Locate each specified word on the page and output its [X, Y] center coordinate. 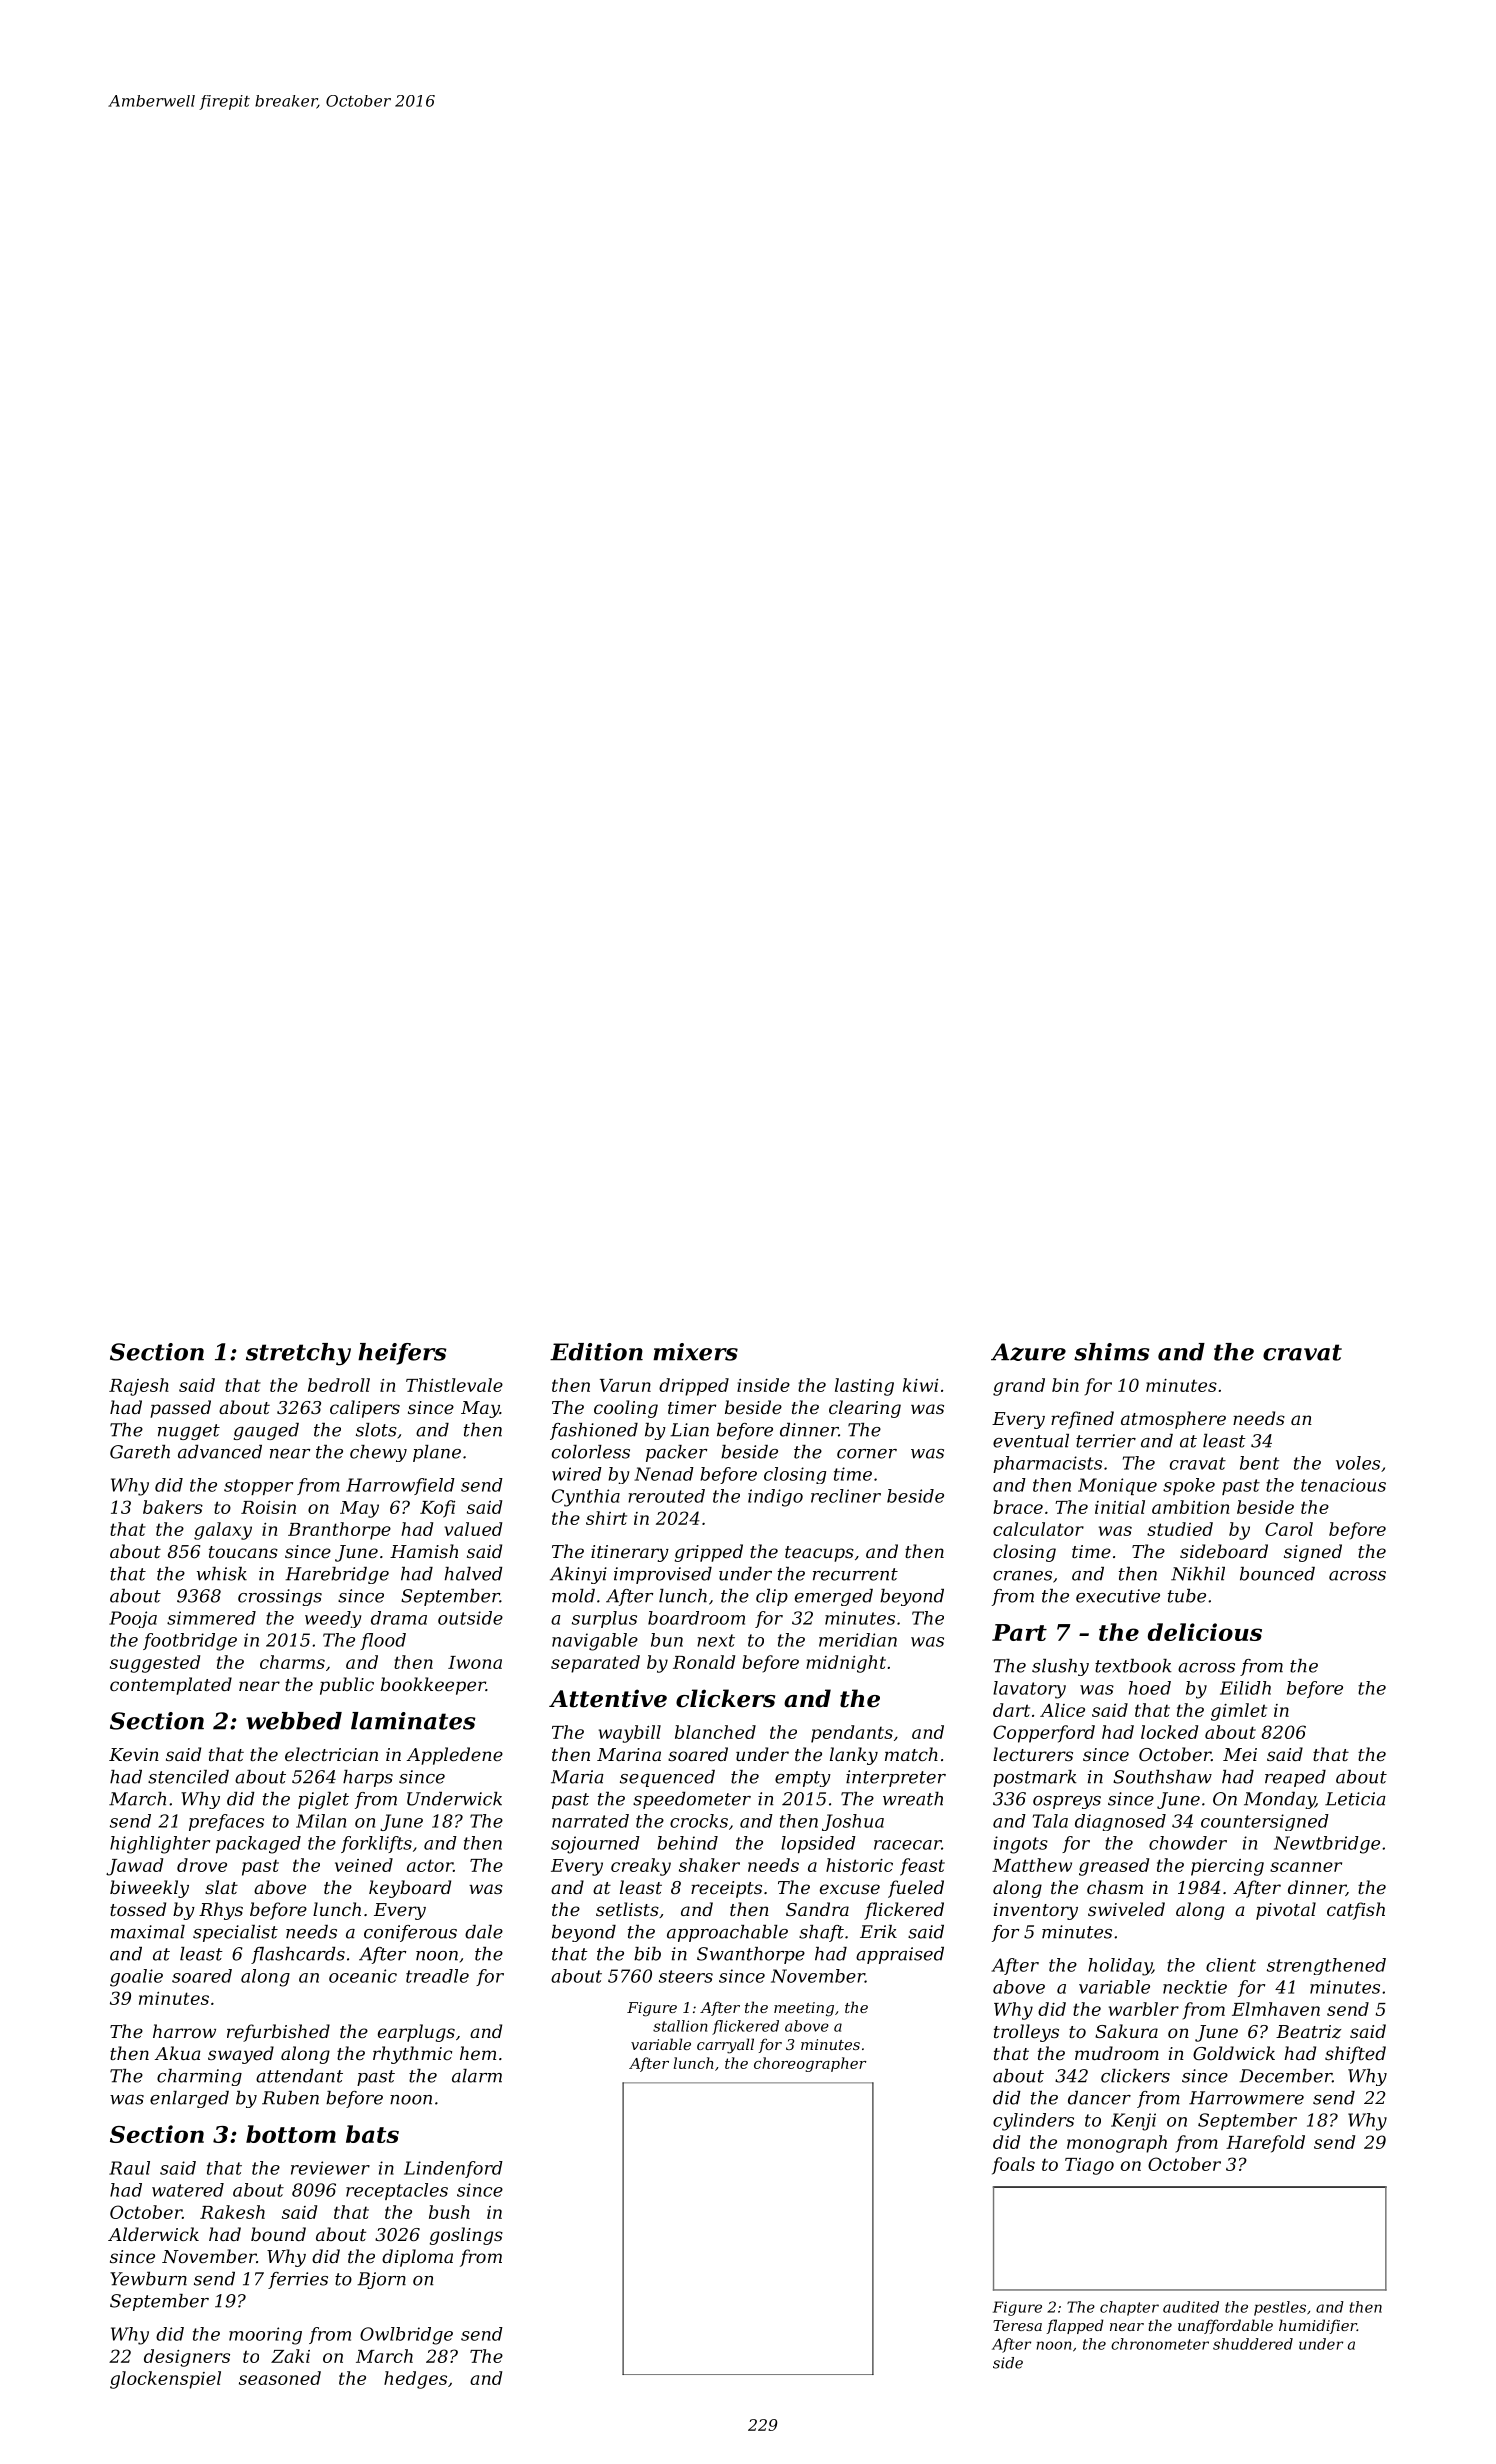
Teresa [1017, 2325]
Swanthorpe [751, 1955]
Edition [596, 1352]
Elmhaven [1276, 2009]
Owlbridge [406, 2336]
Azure [1028, 1352]
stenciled [188, 1777]
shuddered [1253, 2344]
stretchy [298, 1354]
